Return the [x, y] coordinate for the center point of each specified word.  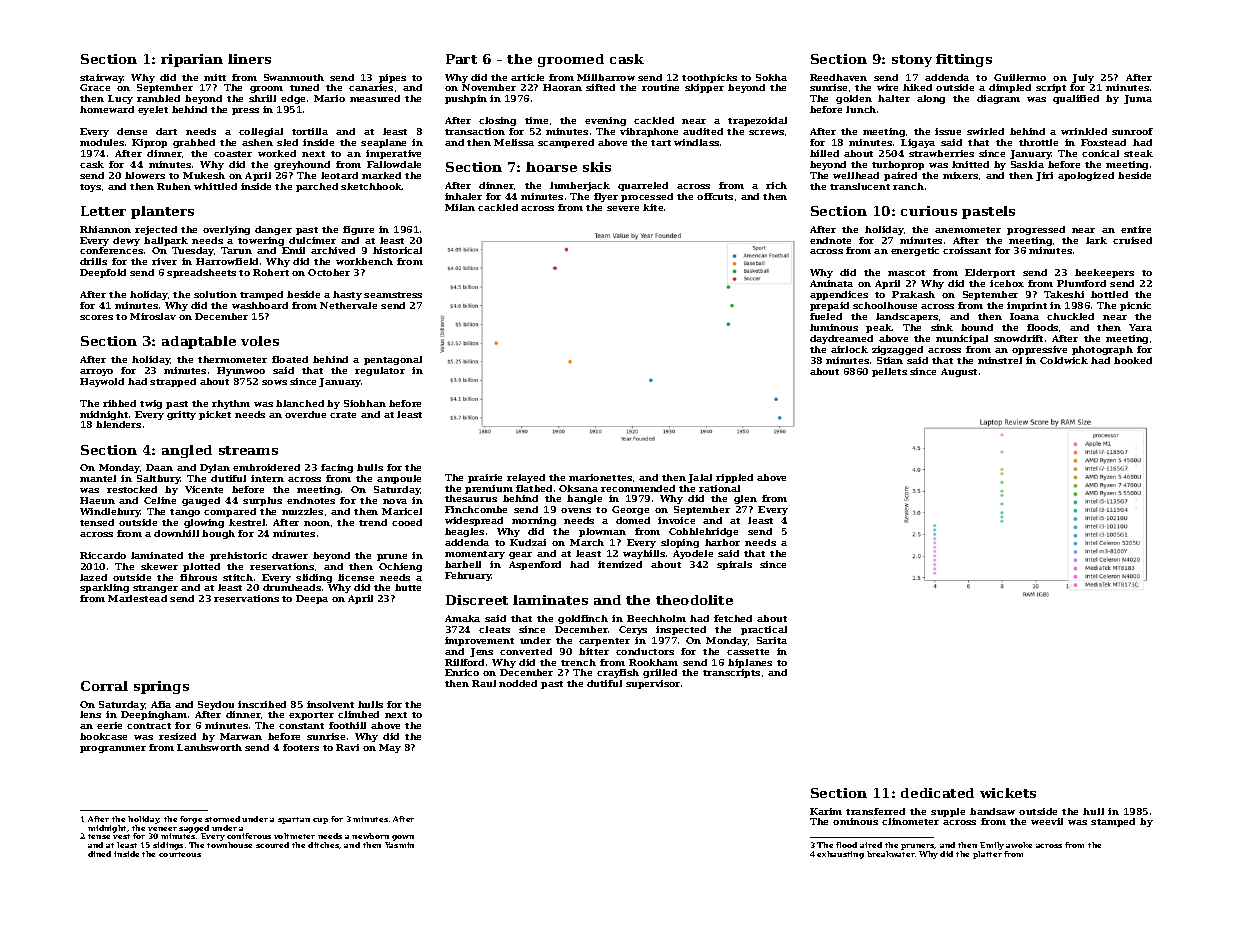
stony [912, 61]
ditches [323, 845]
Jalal [700, 478]
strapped [173, 382]
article [527, 77]
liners [249, 59]
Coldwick [1064, 360]
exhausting [840, 855]
